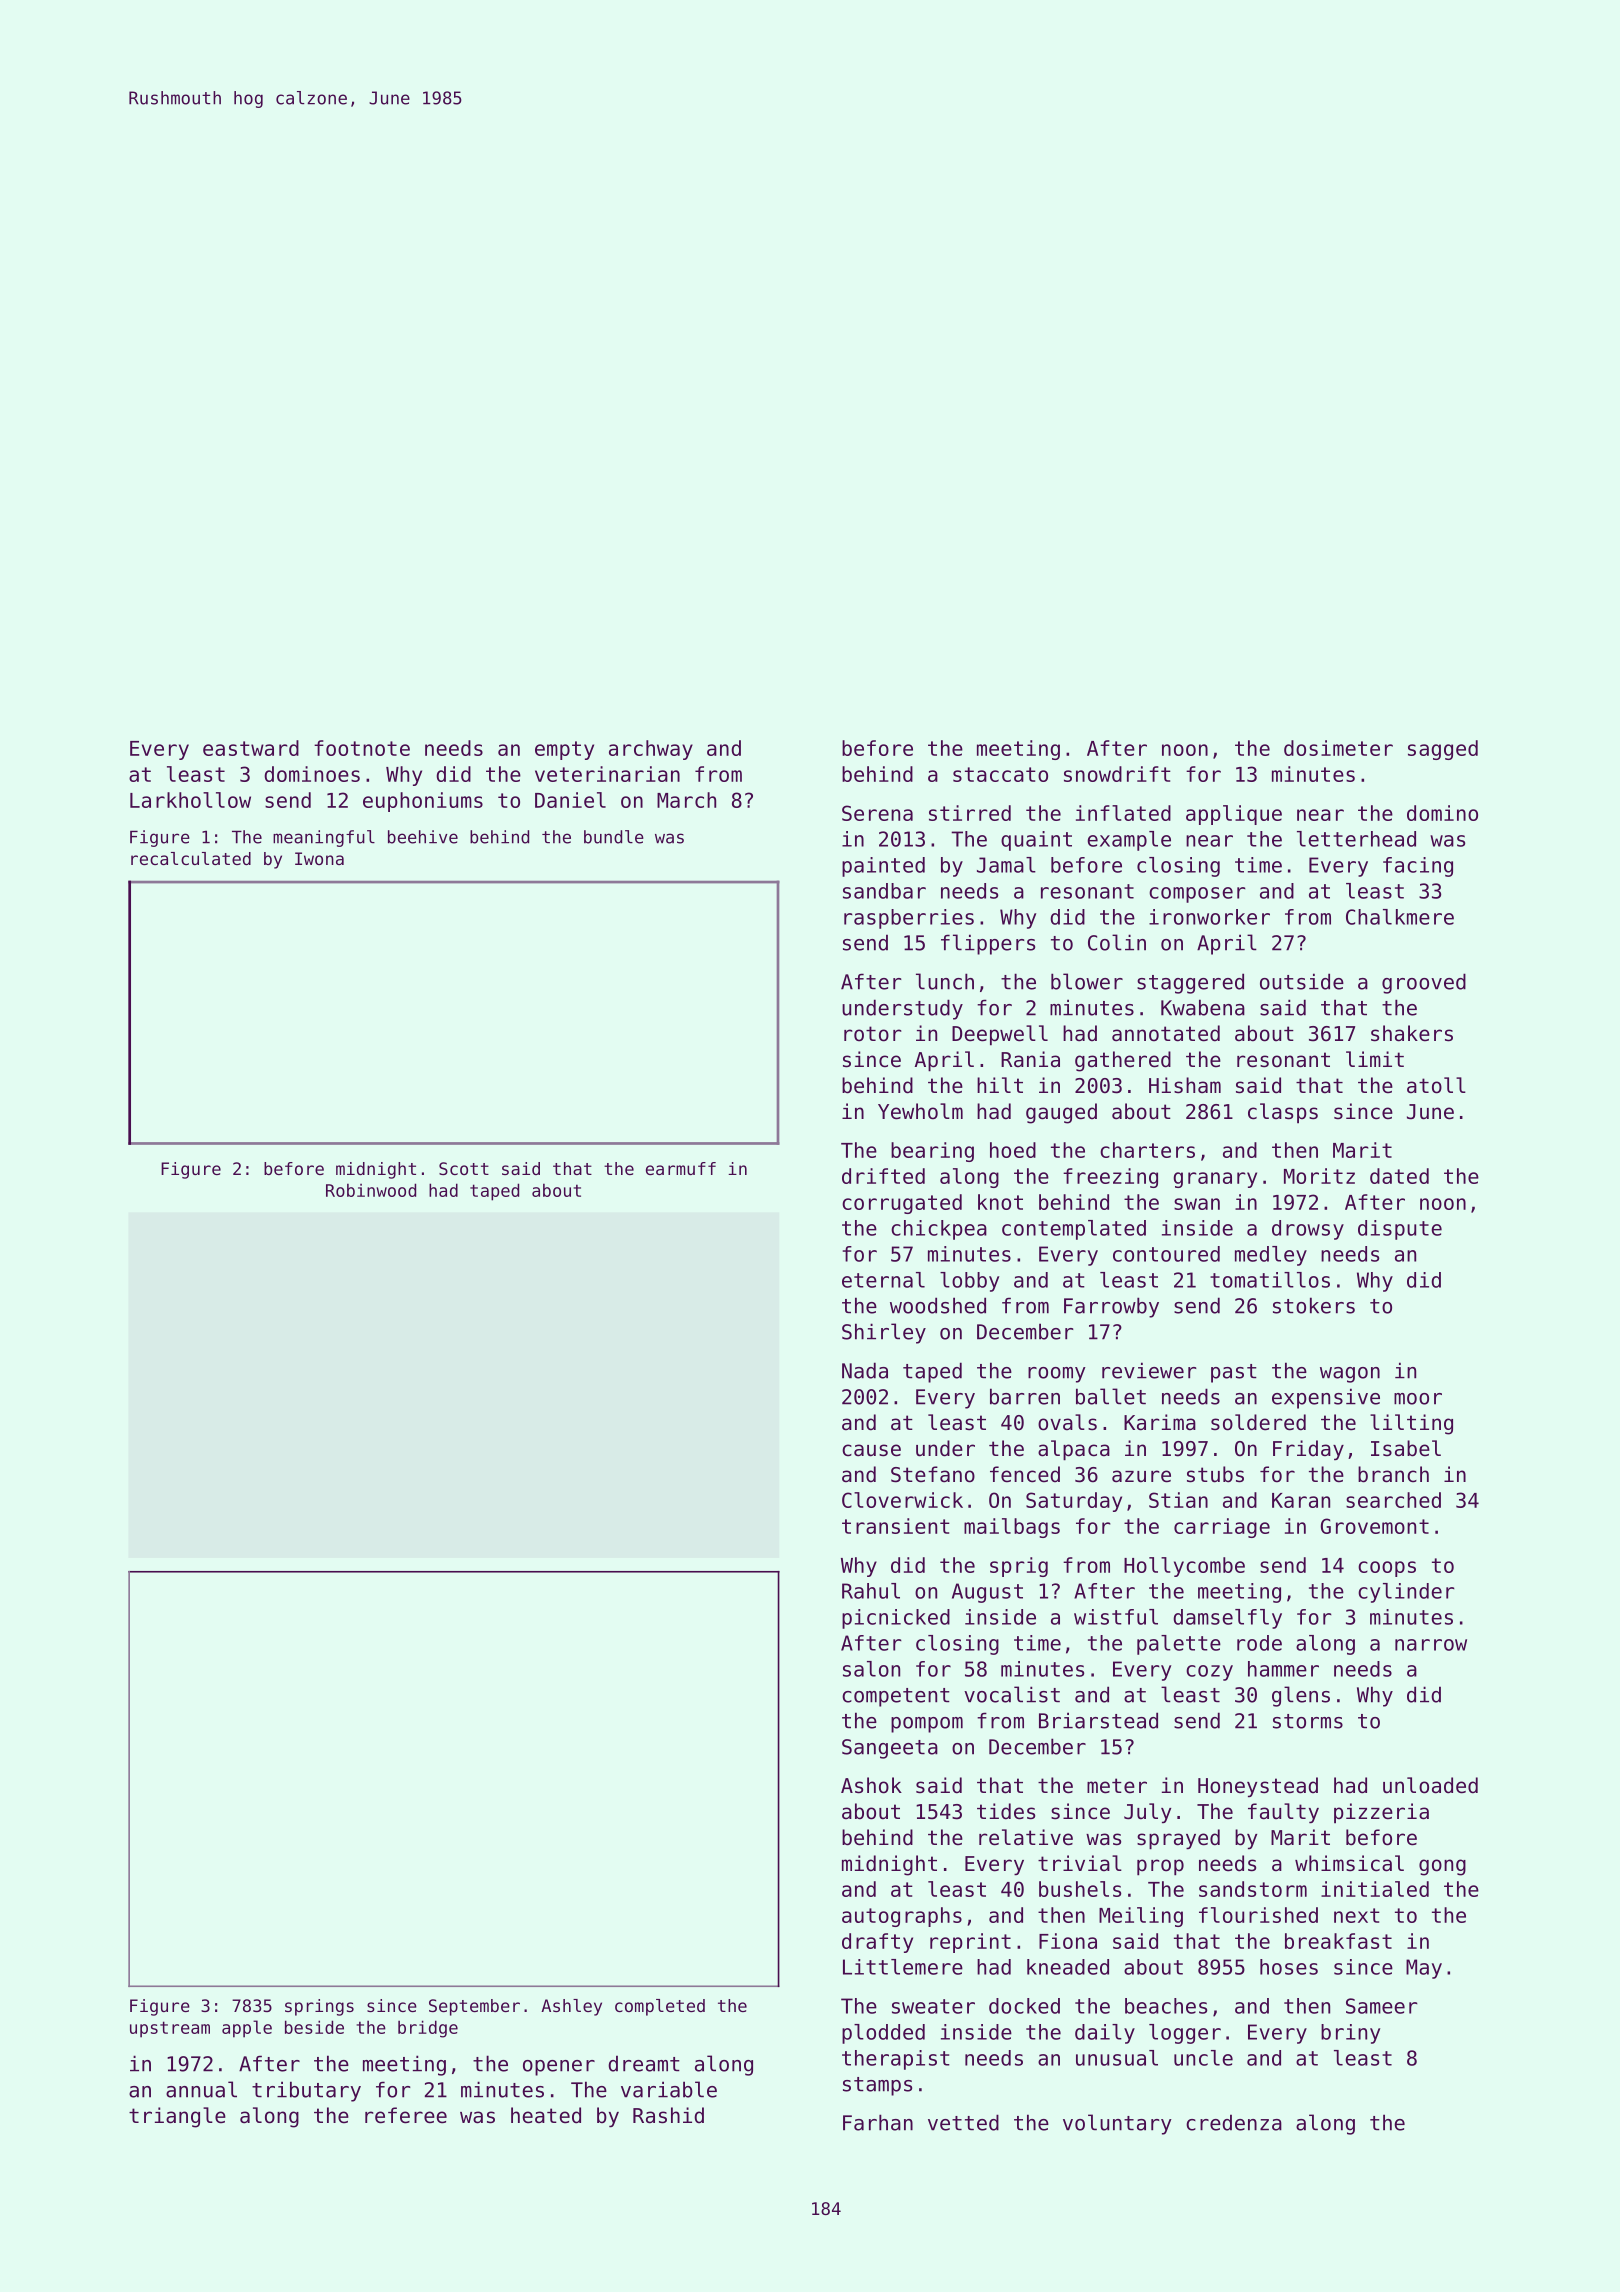  I want to click on Robinwood, so click(371, 1190).
